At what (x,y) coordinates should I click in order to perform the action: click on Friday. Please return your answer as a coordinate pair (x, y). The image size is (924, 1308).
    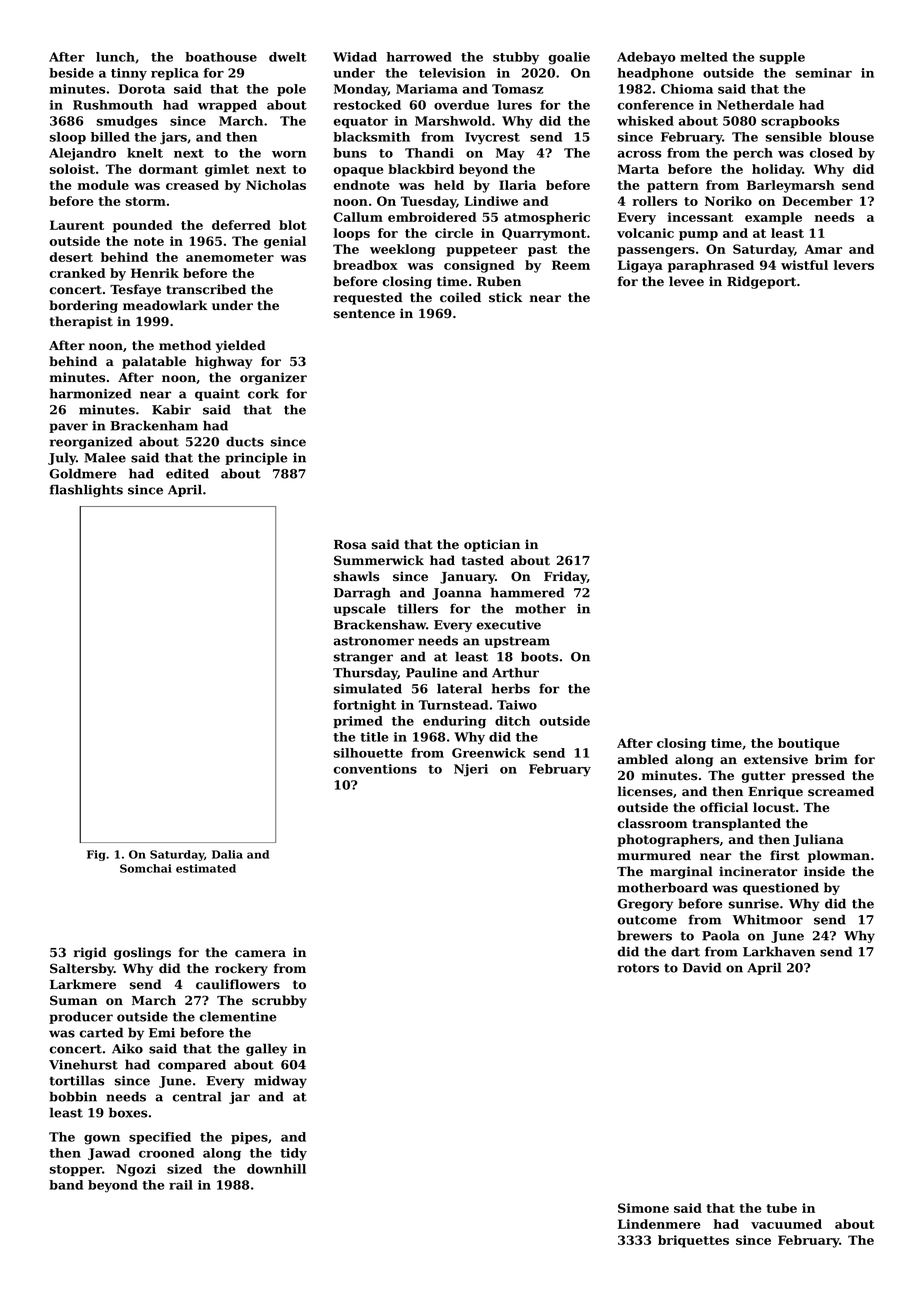
    Looking at the image, I should click on (565, 577).
